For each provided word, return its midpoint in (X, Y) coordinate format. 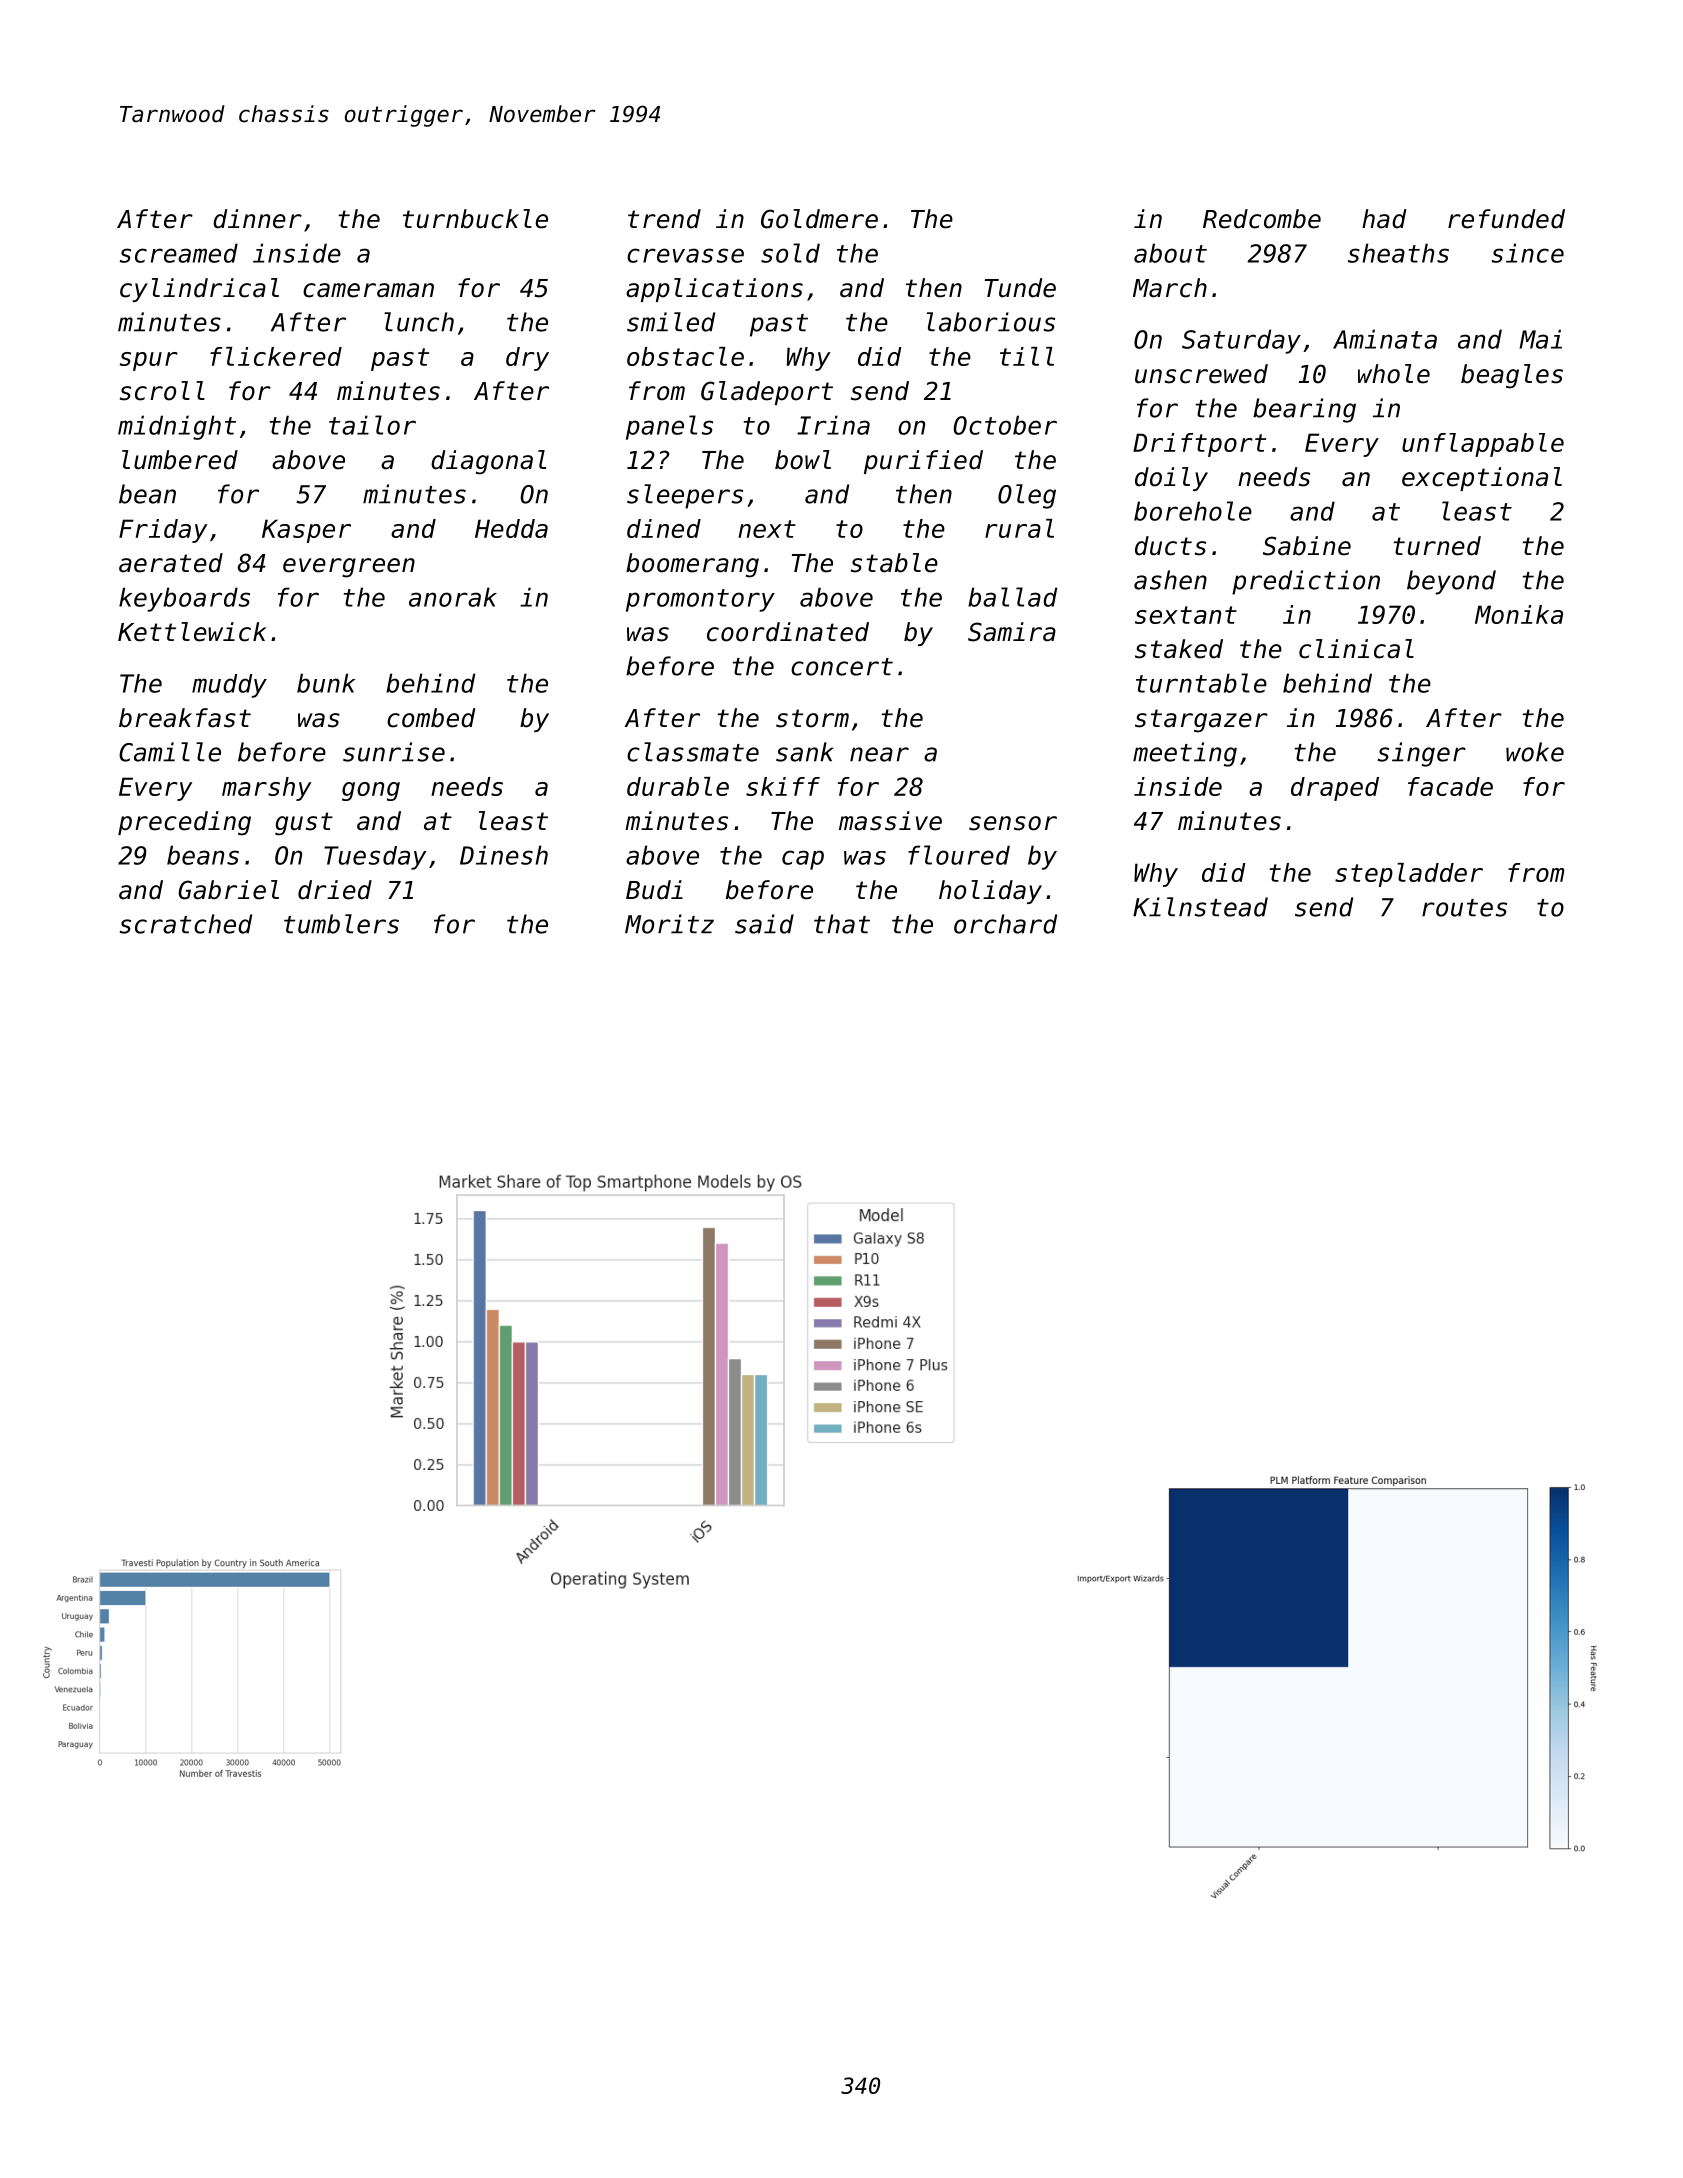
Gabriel (228, 890)
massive (890, 821)
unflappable (1483, 445)
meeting (1185, 754)
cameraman (368, 290)
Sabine (1307, 546)
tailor (372, 425)
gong (371, 791)
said (764, 924)
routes (1464, 908)
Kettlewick (192, 632)
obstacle (685, 356)
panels (669, 427)
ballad (1012, 597)
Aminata (1385, 339)
